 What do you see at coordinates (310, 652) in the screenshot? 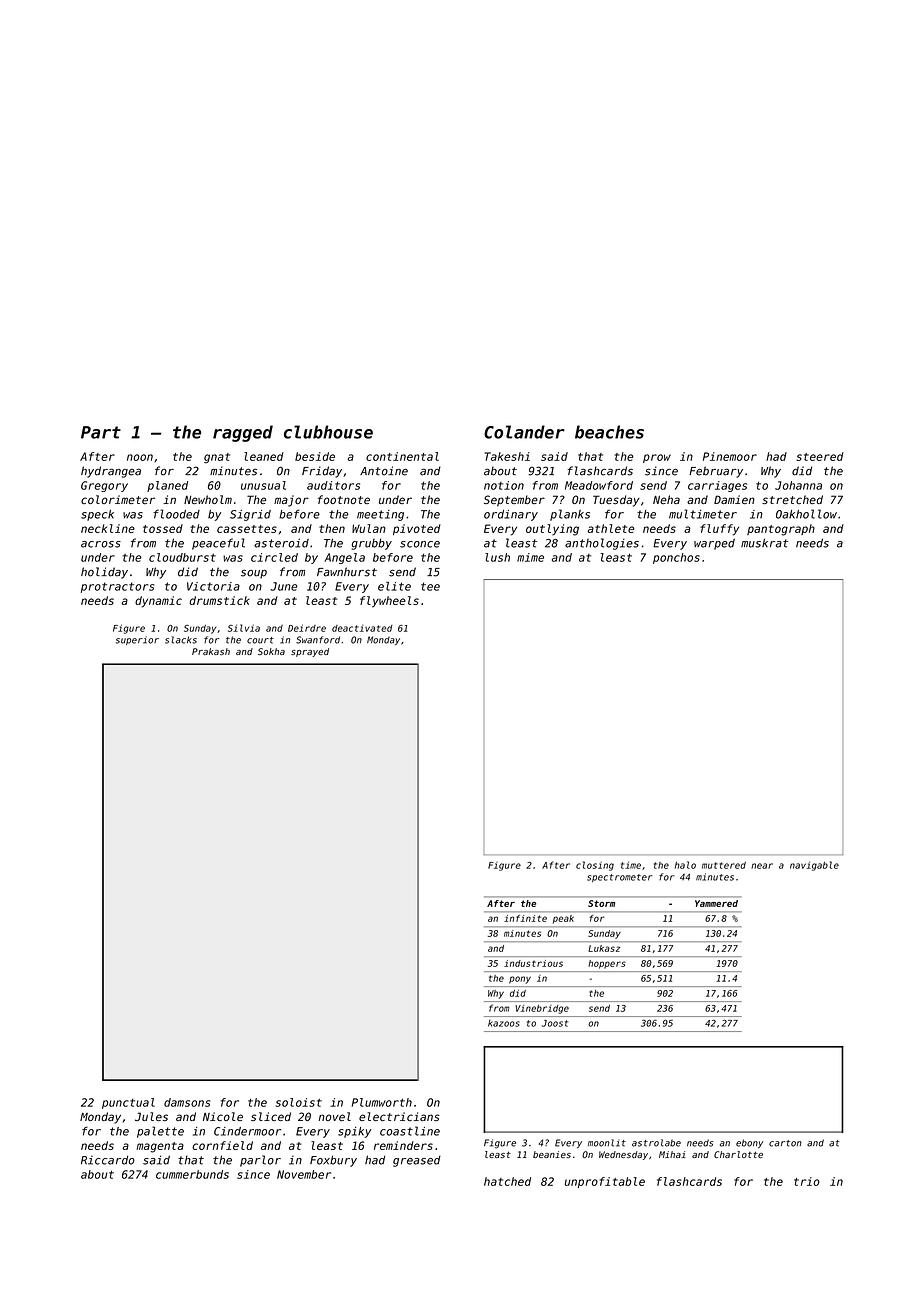
I see `sprayed` at bounding box center [310, 652].
